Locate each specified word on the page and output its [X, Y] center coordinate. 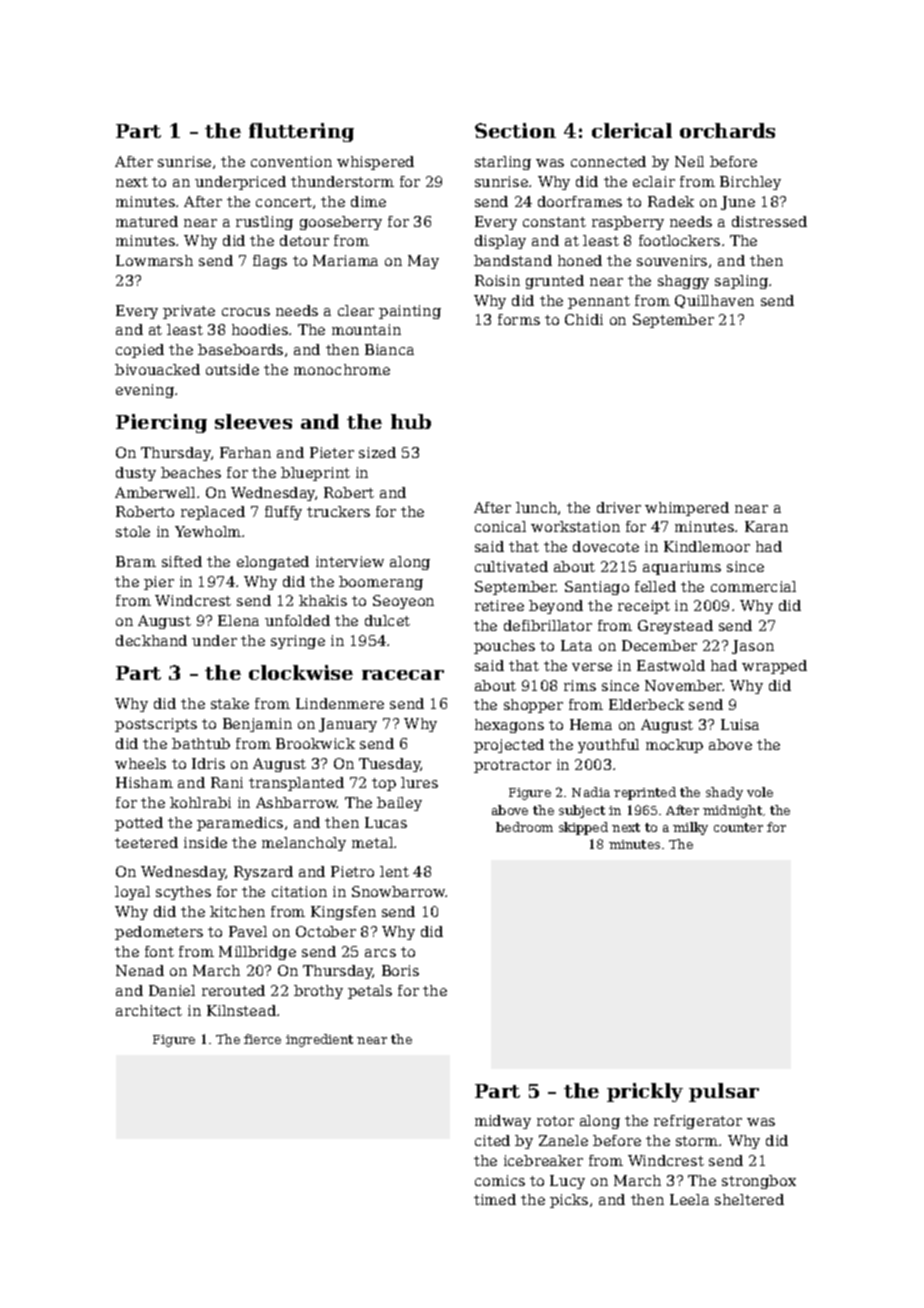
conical [500, 526]
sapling [741, 282]
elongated [273, 563]
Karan [766, 526]
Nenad [140, 970]
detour [304, 240]
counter [738, 827]
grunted [555, 282]
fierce [262, 1039]
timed [495, 1199]
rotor [555, 1121]
